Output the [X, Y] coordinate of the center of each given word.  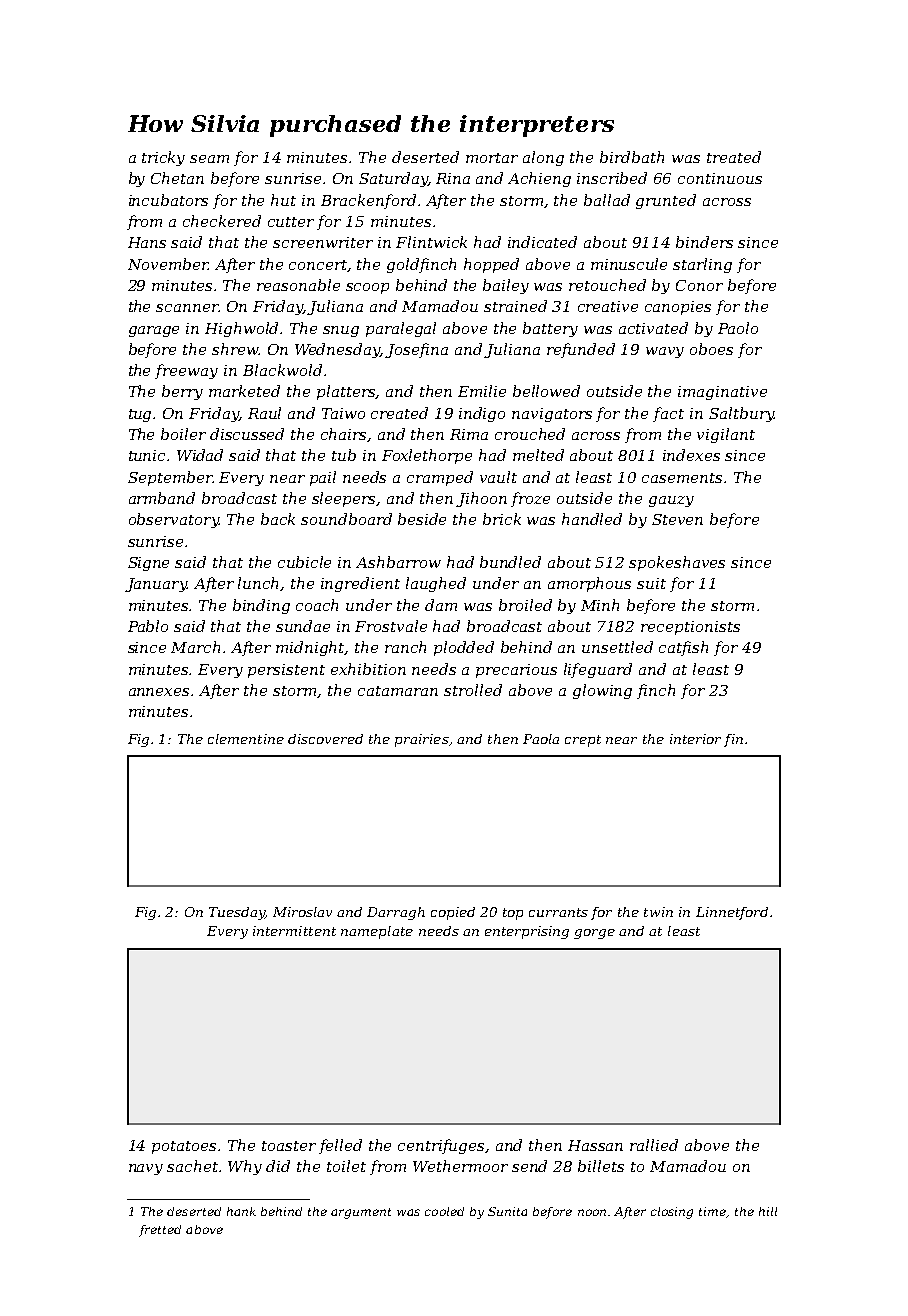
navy [146, 1169]
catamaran [398, 691]
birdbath [632, 157]
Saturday [393, 179]
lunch [259, 584]
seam [209, 159]
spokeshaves [677, 563]
